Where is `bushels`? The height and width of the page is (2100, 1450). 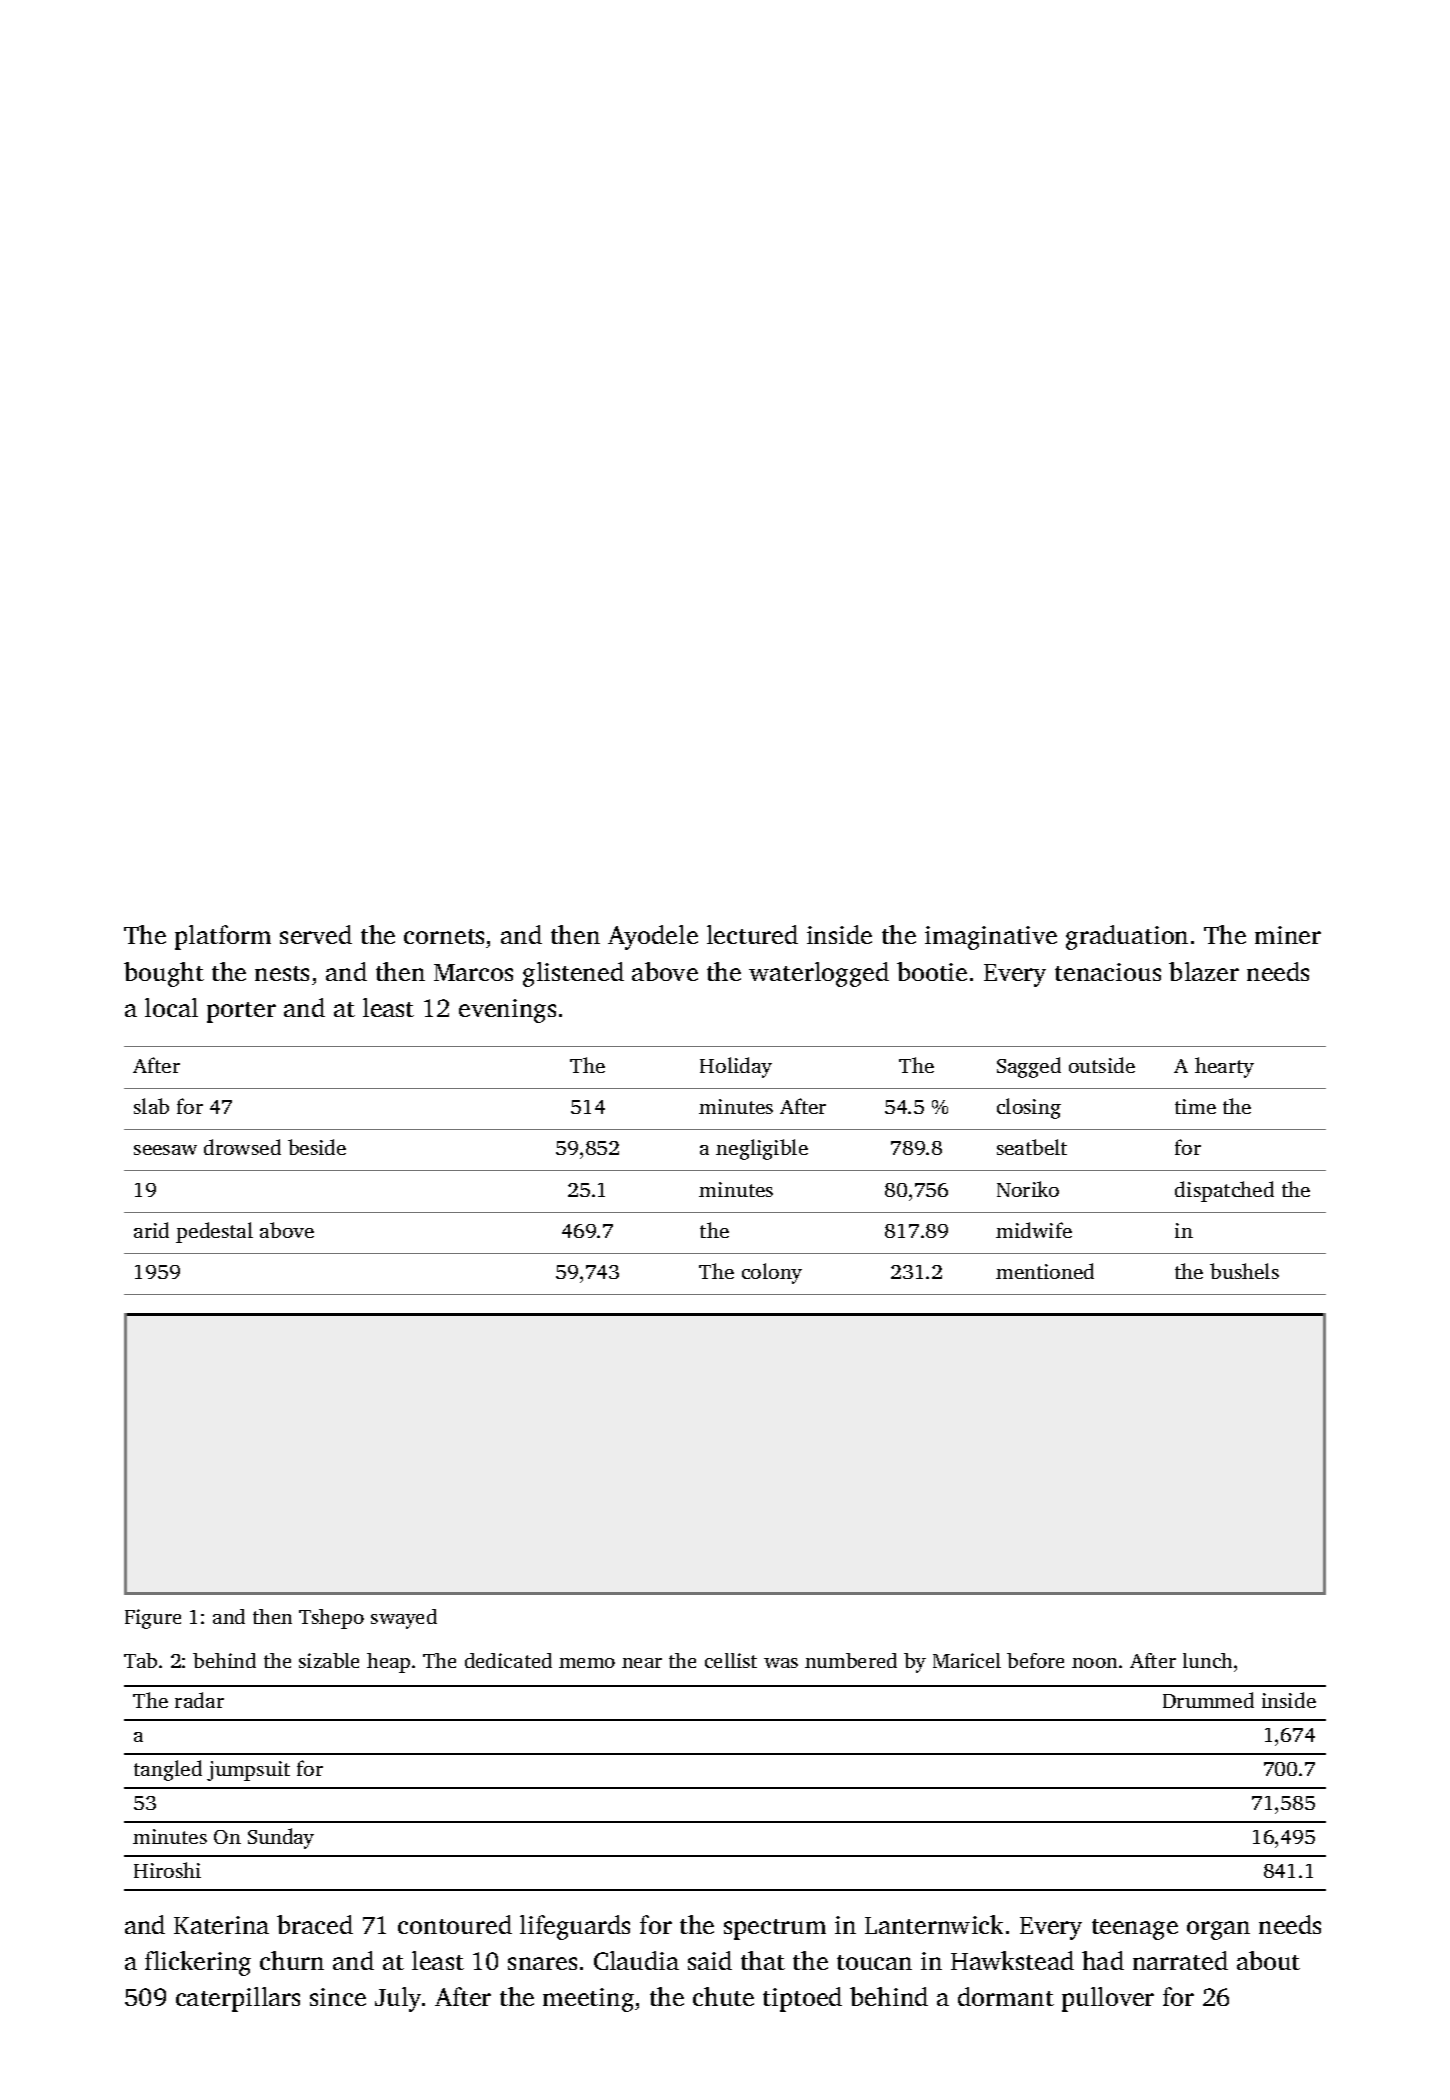 bushels is located at coordinates (1244, 1271).
